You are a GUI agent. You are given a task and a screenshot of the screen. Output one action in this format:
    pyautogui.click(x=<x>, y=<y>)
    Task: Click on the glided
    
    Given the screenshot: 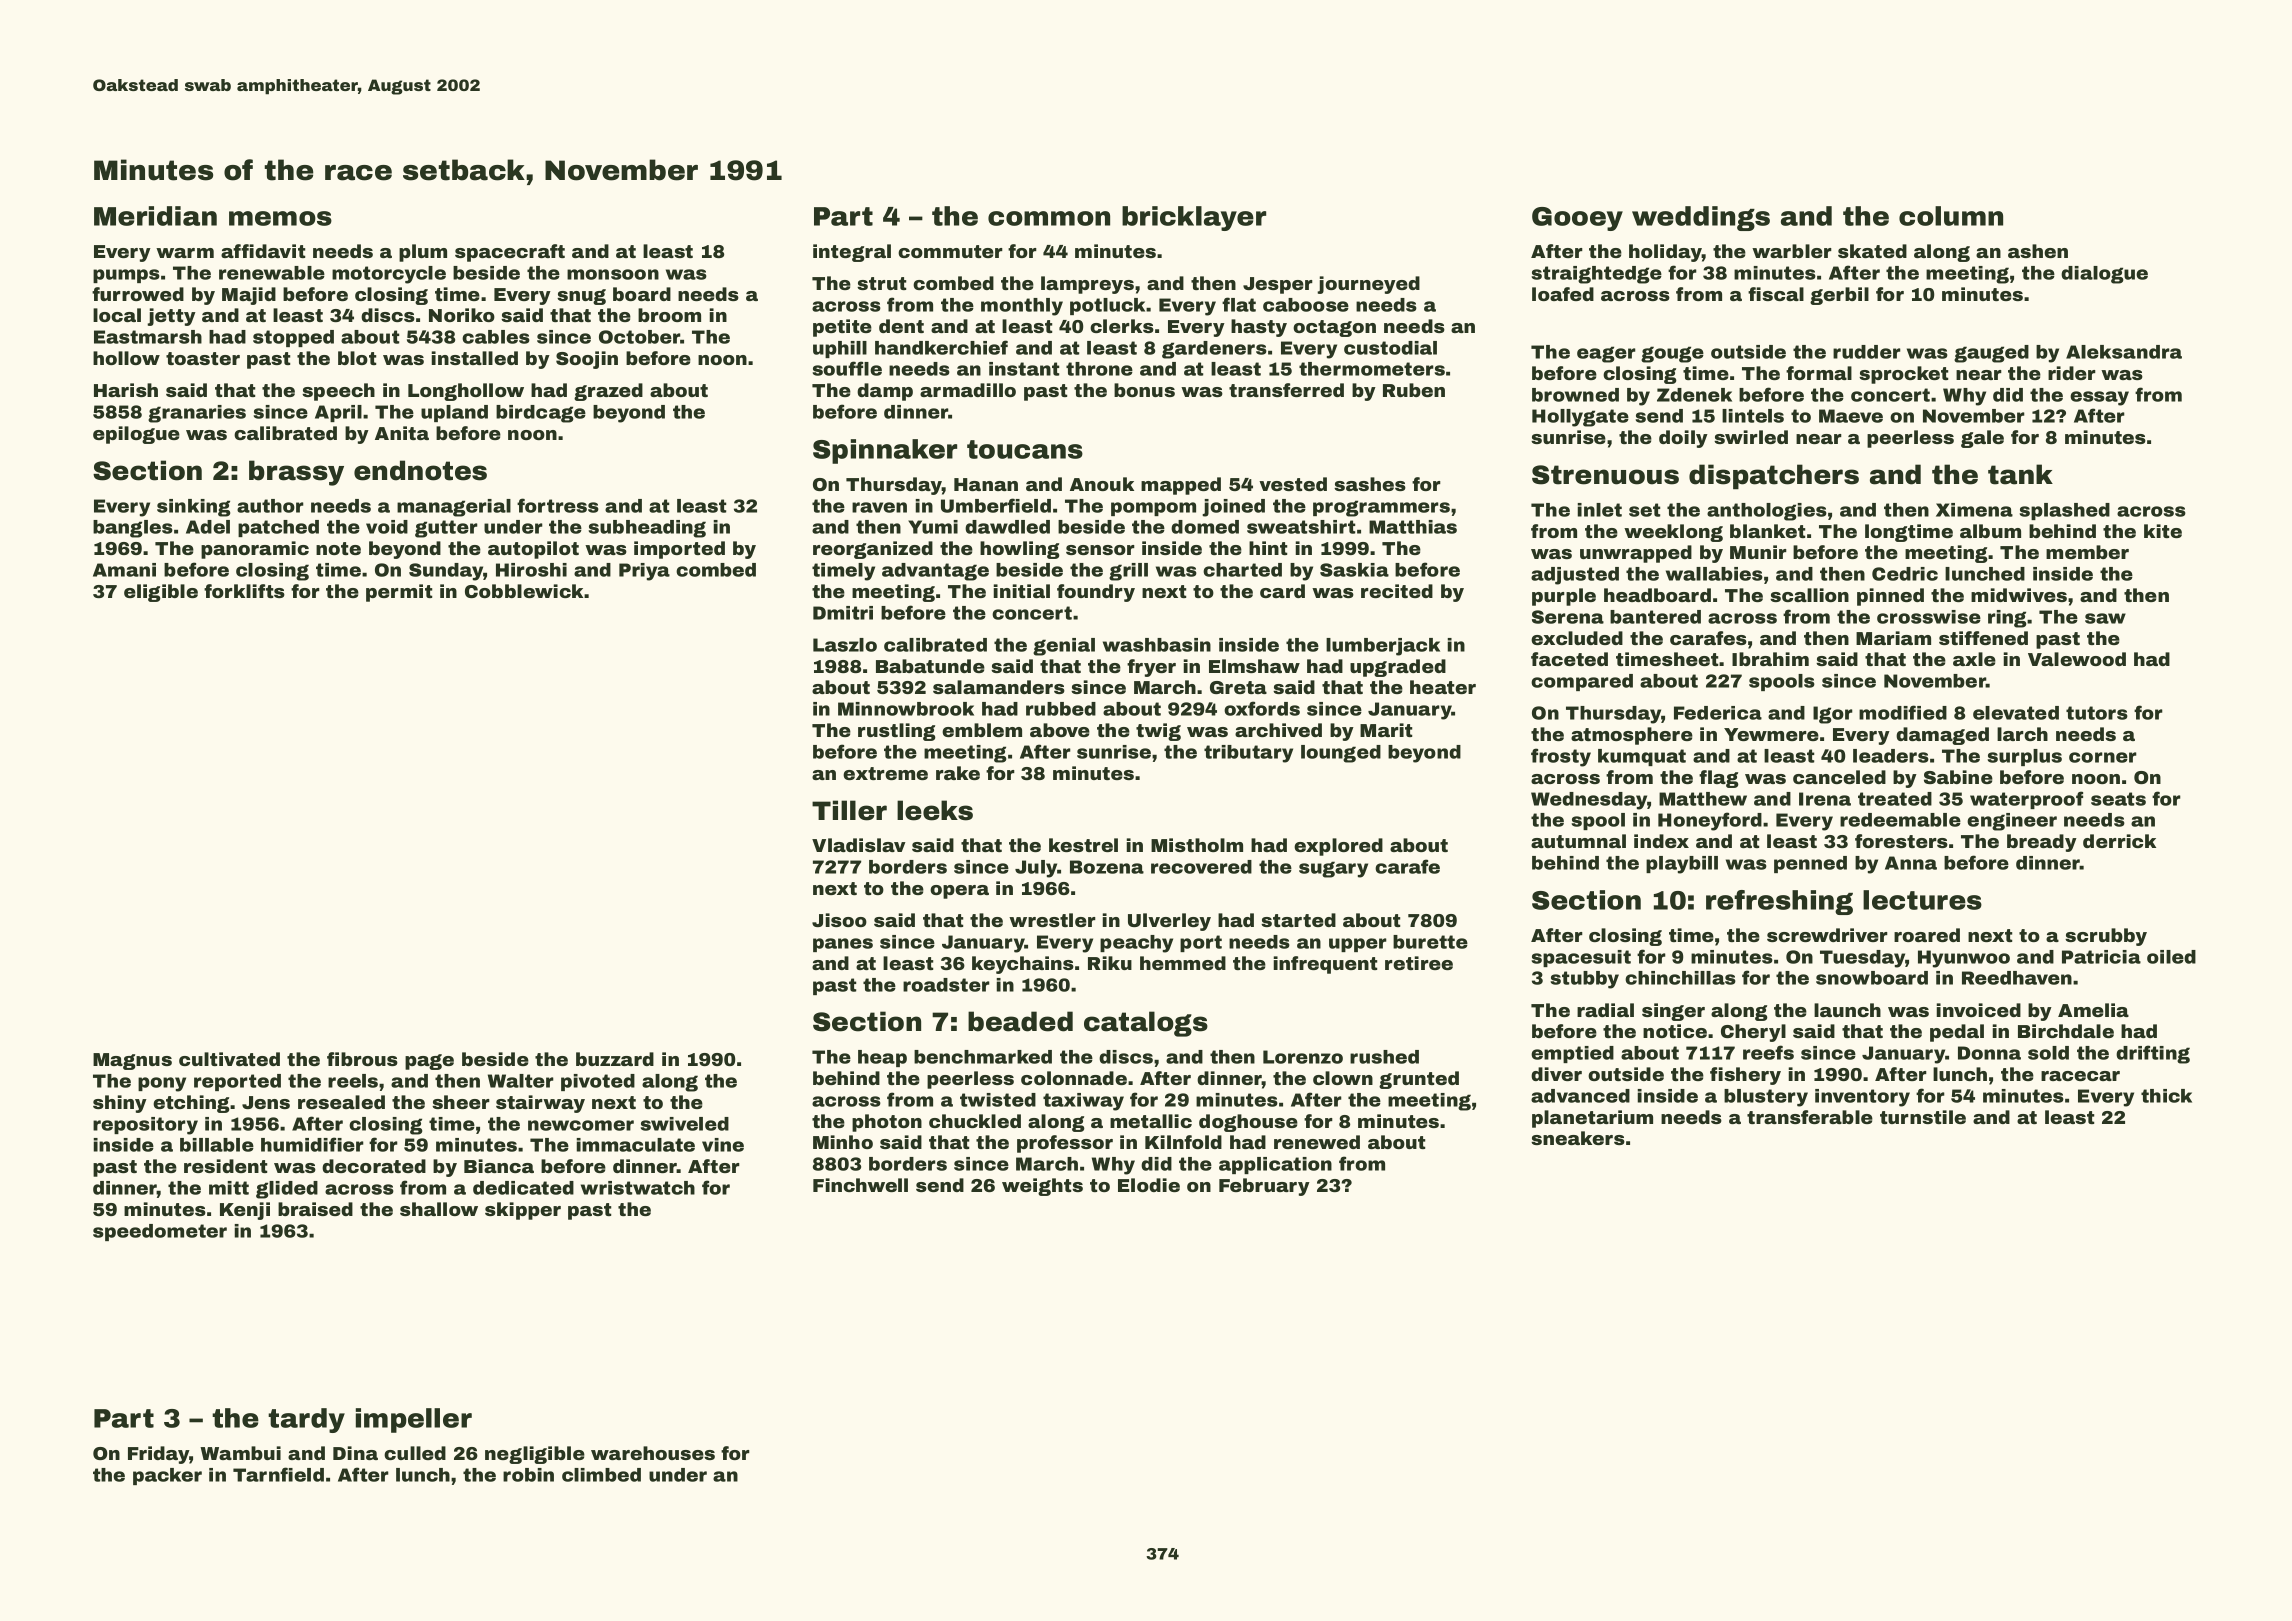 What is the action you would take?
    pyautogui.click(x=287, y=1190)
